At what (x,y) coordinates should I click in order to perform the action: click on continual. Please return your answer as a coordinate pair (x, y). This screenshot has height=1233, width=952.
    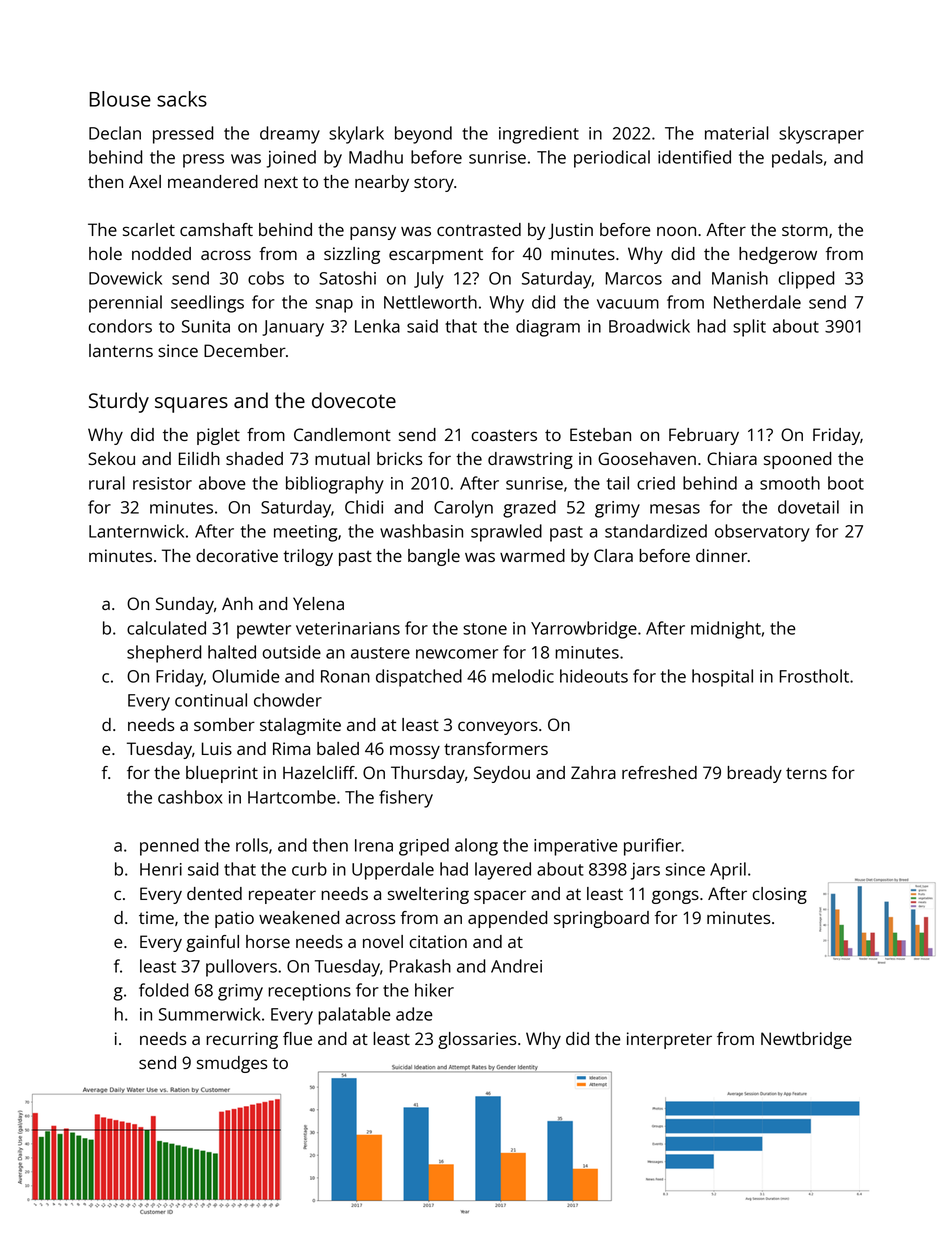
    Looking at the image, I should click on (211, 700).
